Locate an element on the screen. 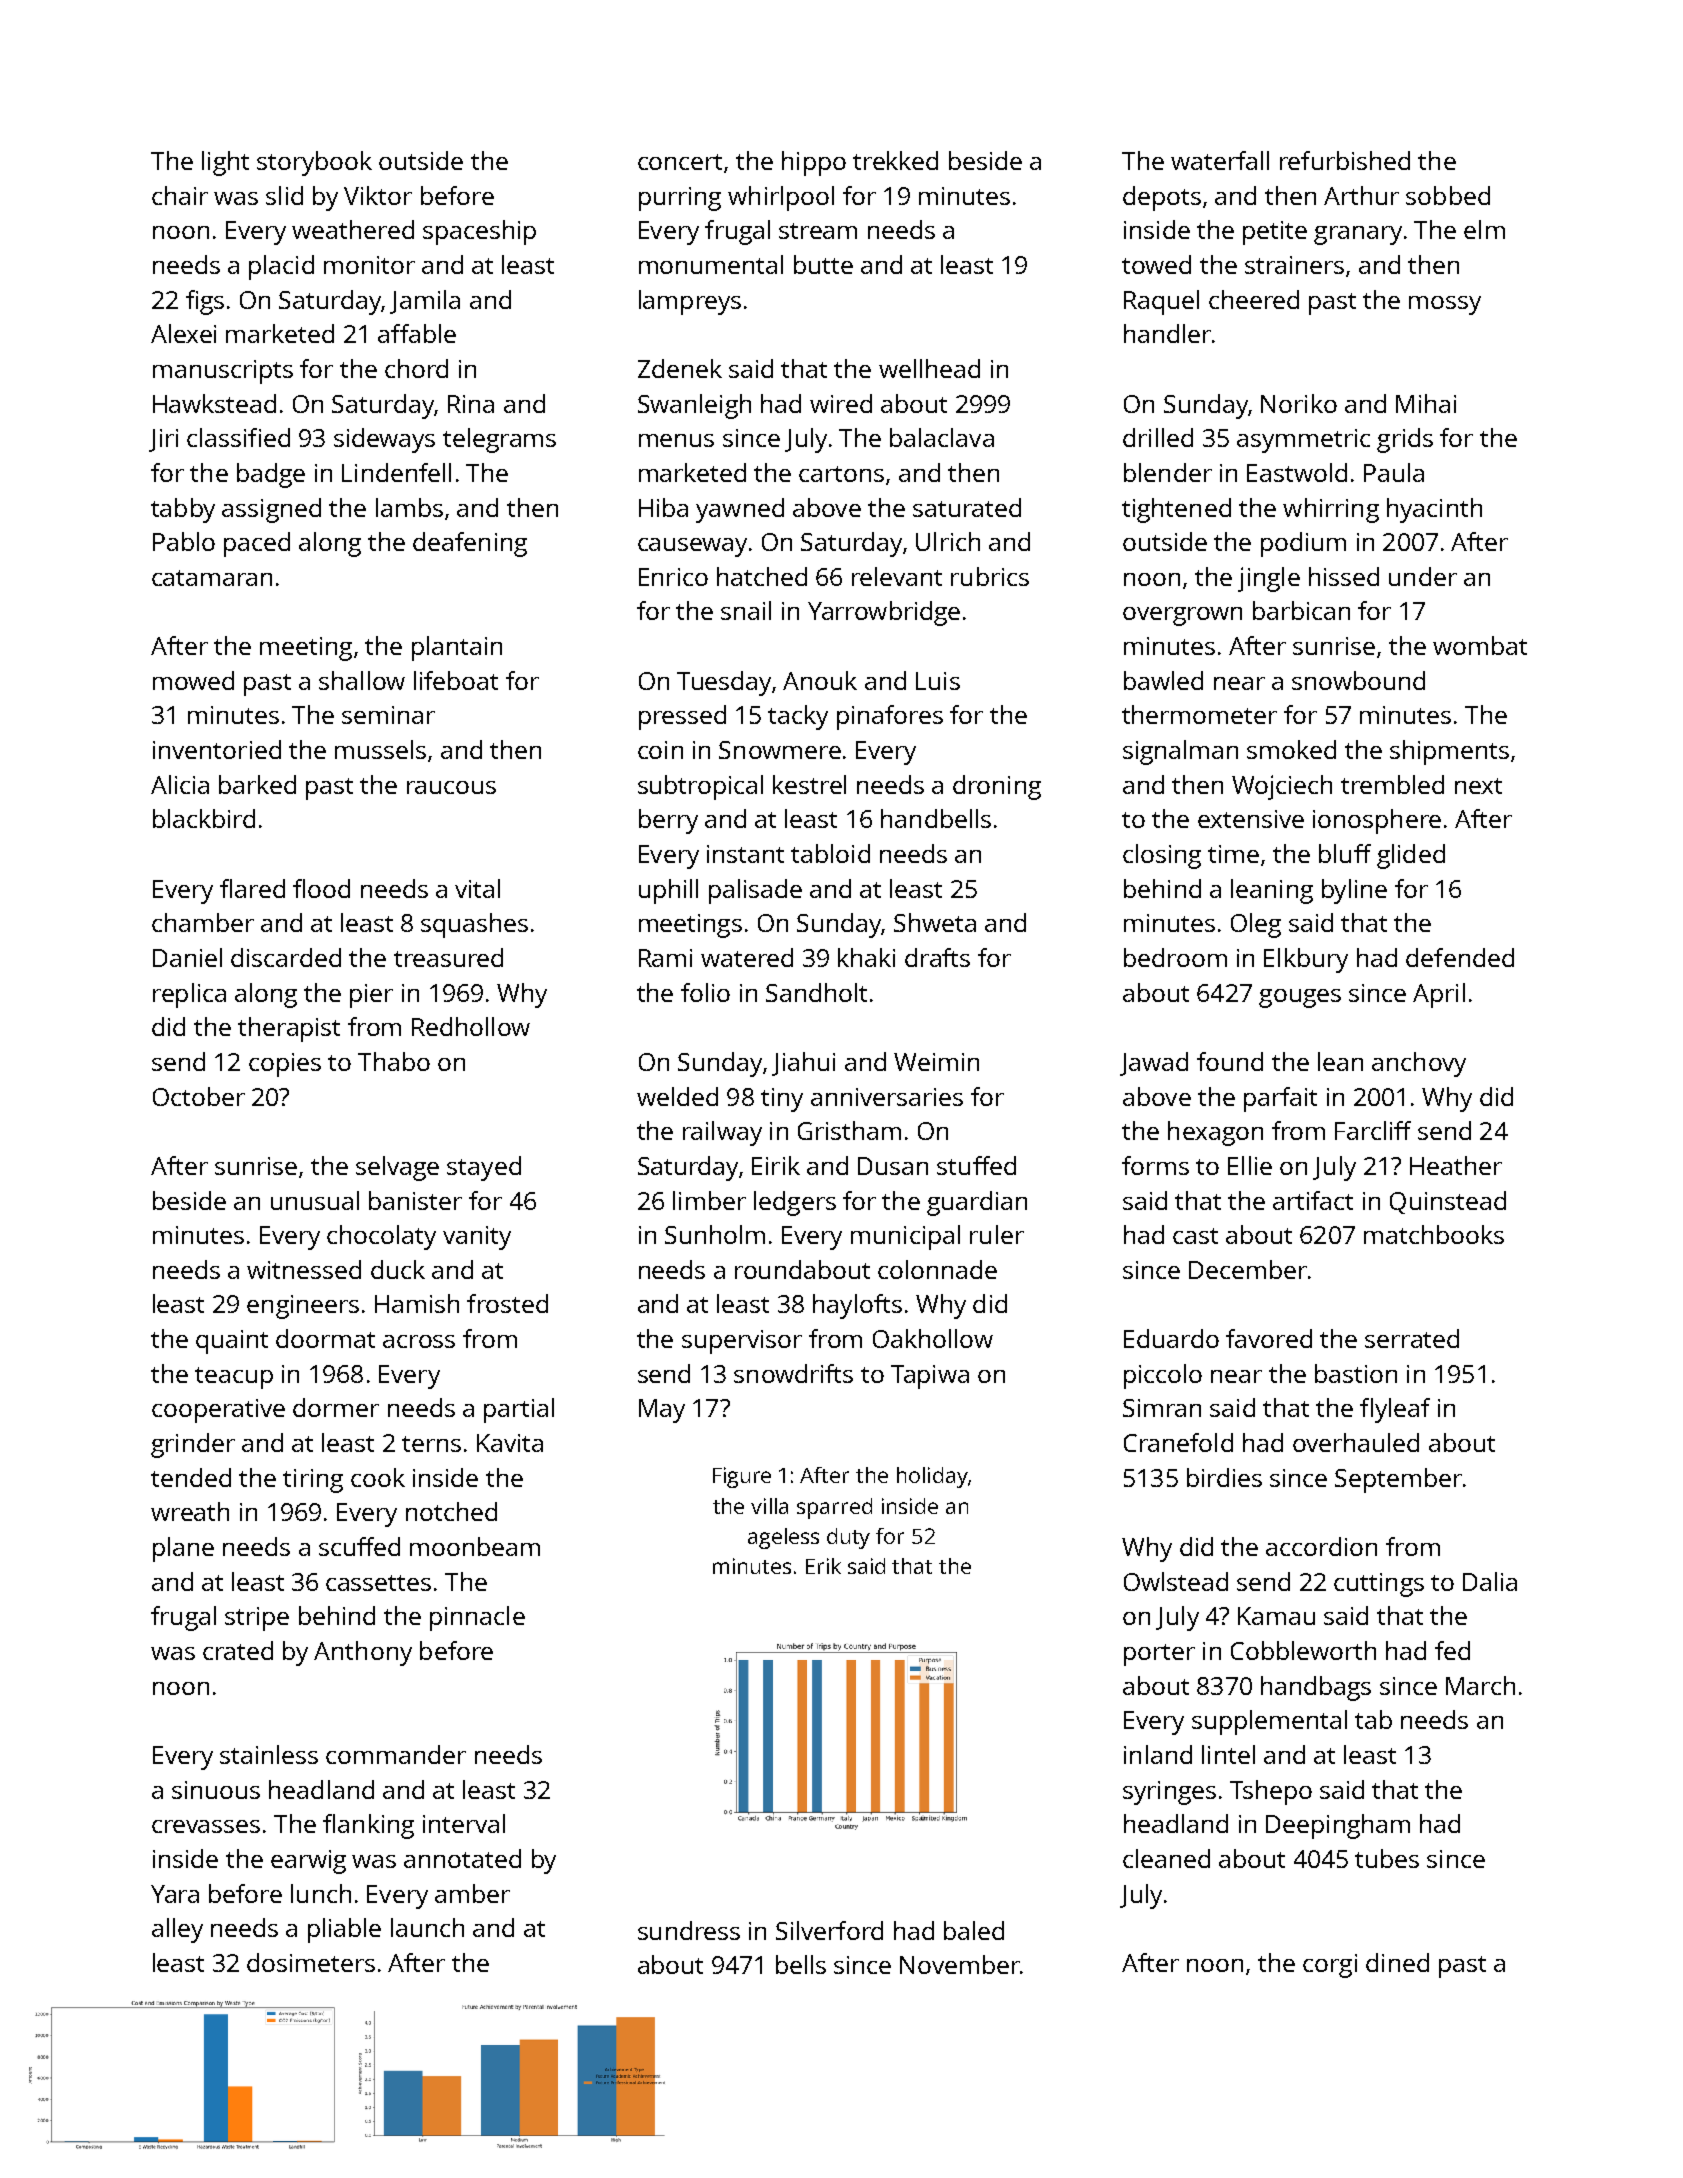  refurbished is located at coordinates (1345, 160).
